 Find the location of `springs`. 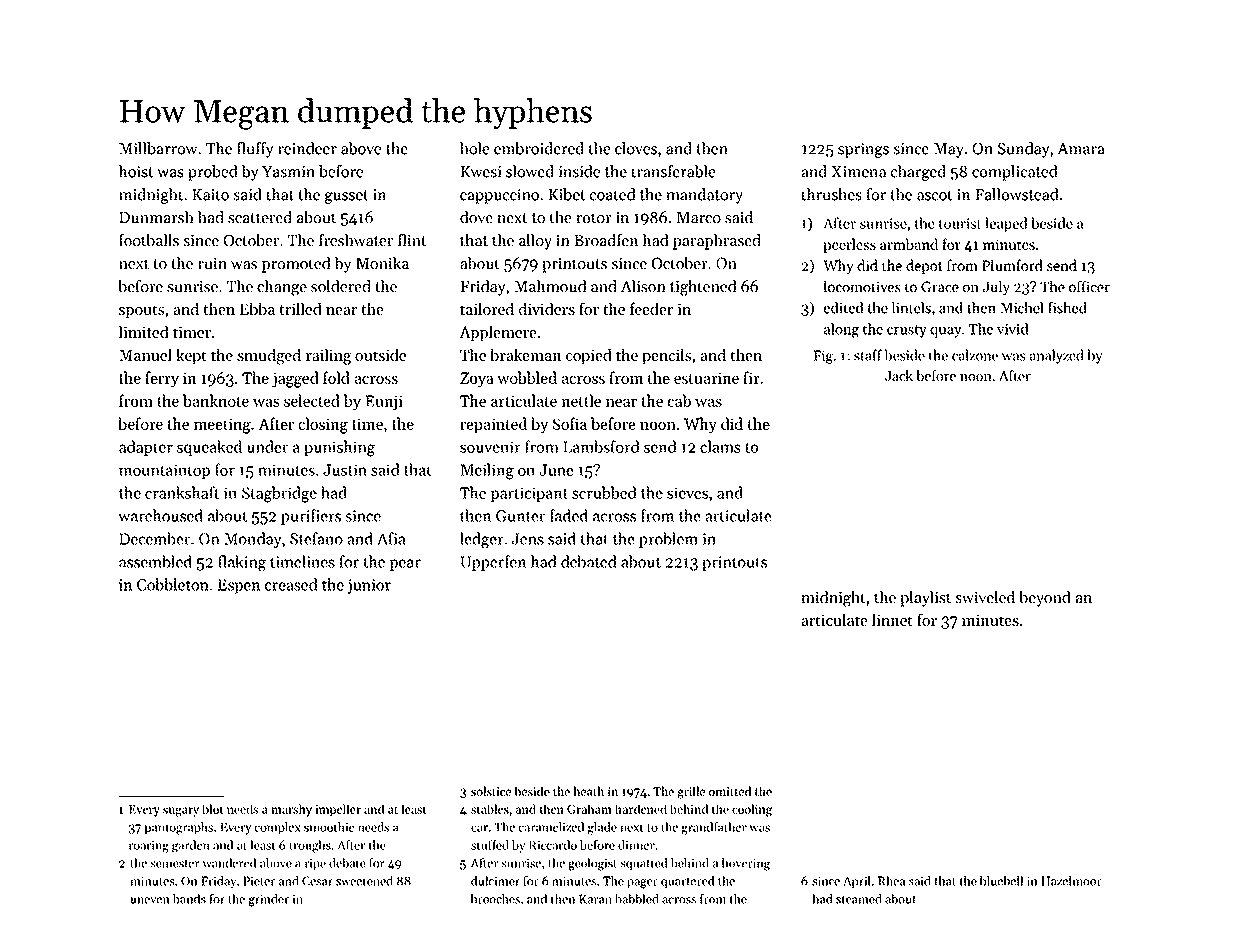

springs is located at coordinates (863, 150).
